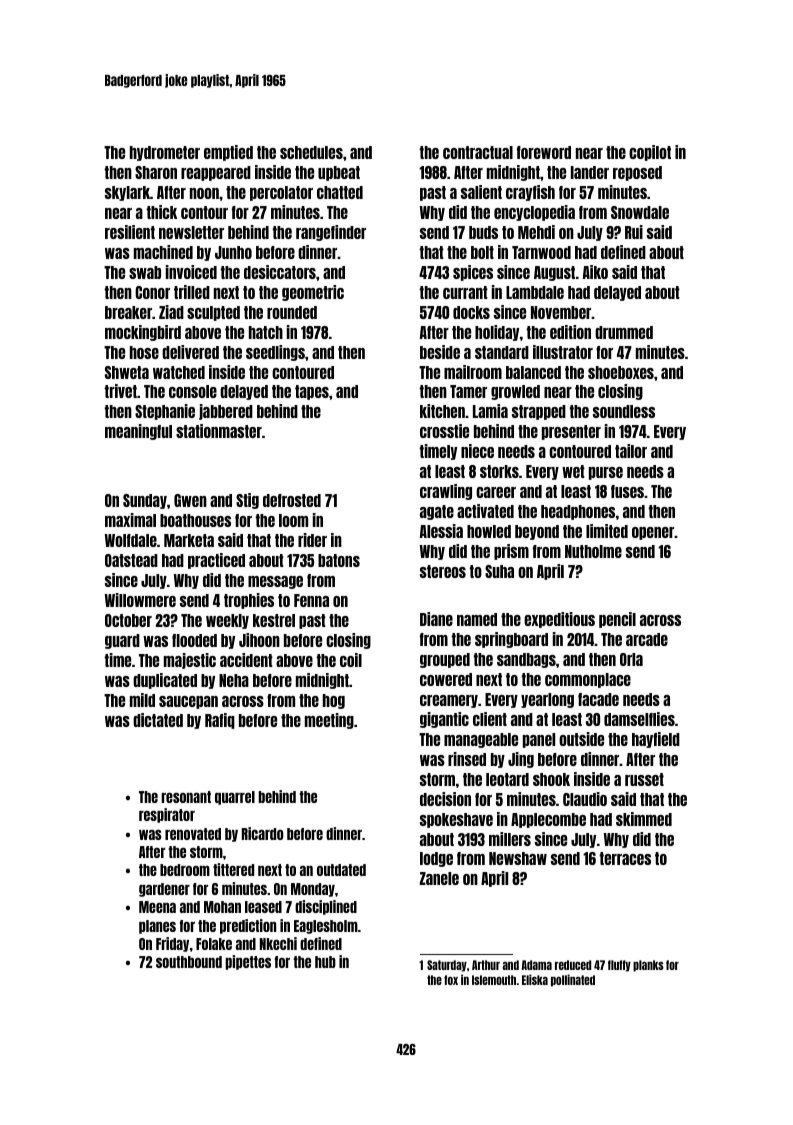 This document has height=1125, width=793. Describe the element at coordinates (444, 431) in the document. I see `crosstie` at that location.
